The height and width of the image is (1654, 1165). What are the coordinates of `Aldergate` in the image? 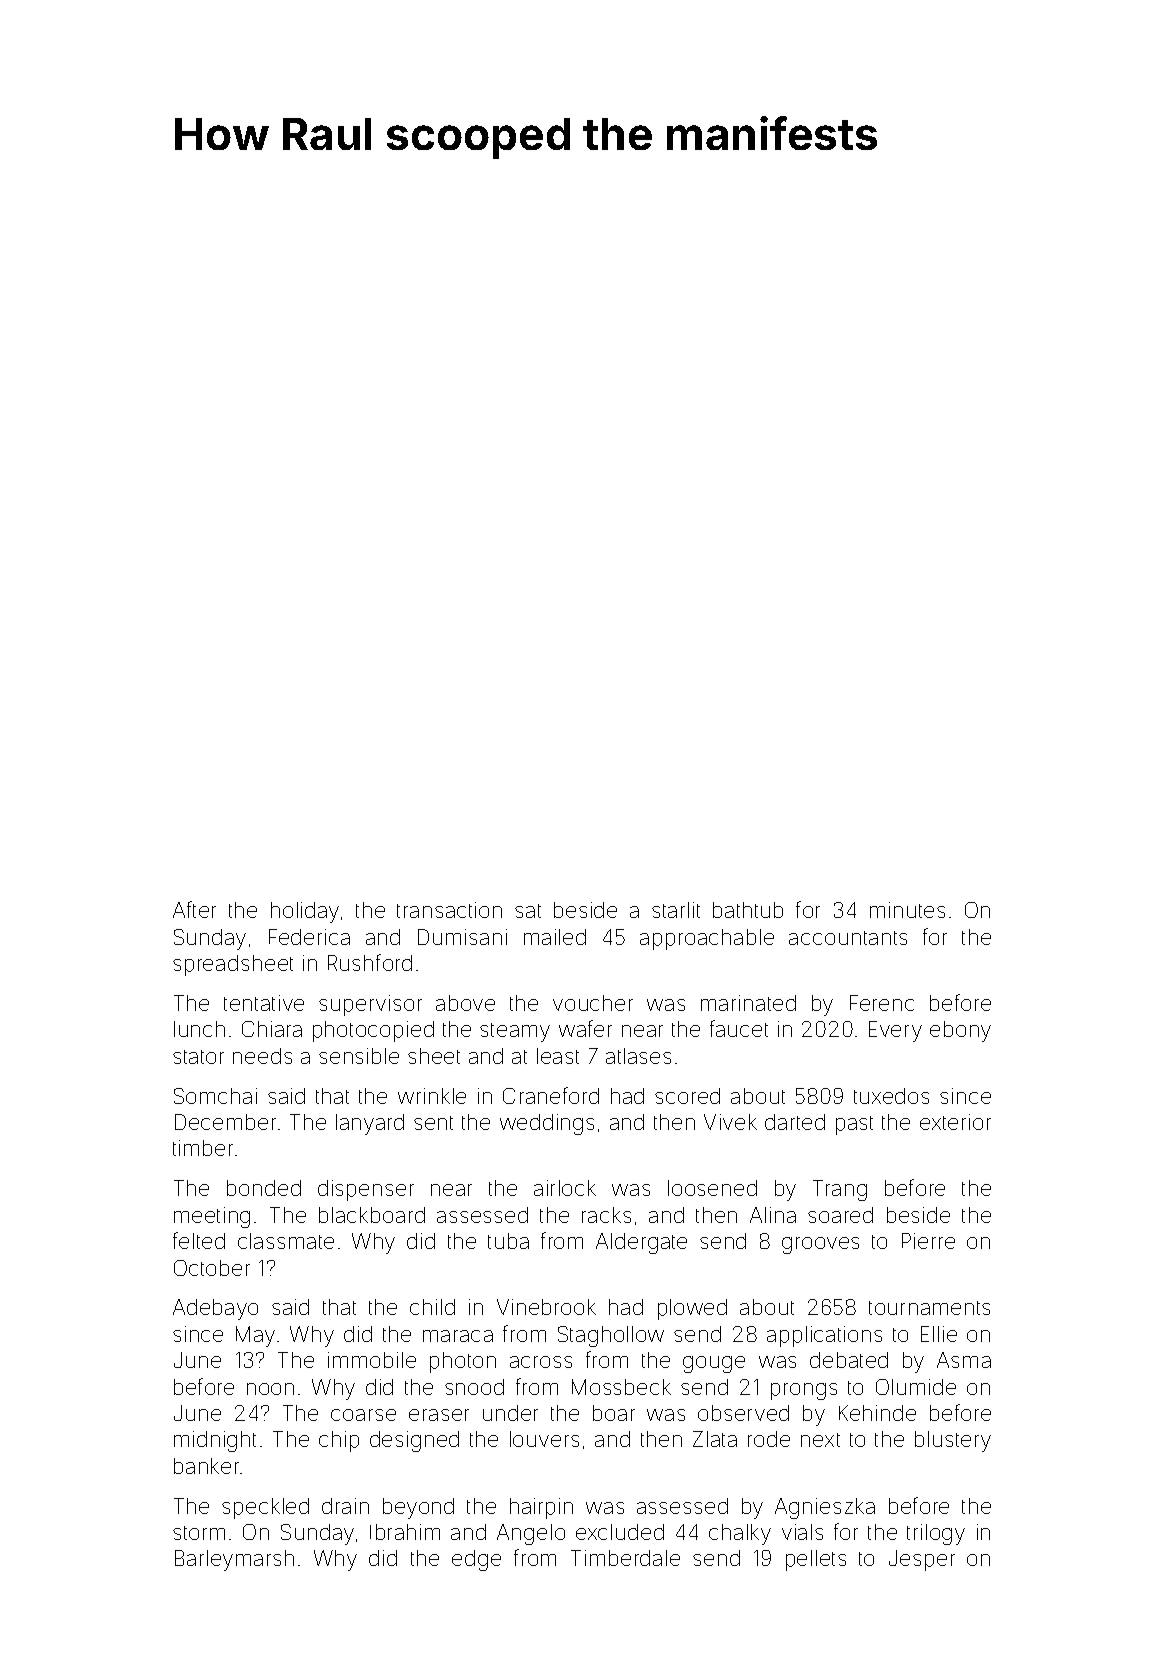 It's located at (641, 1243).
